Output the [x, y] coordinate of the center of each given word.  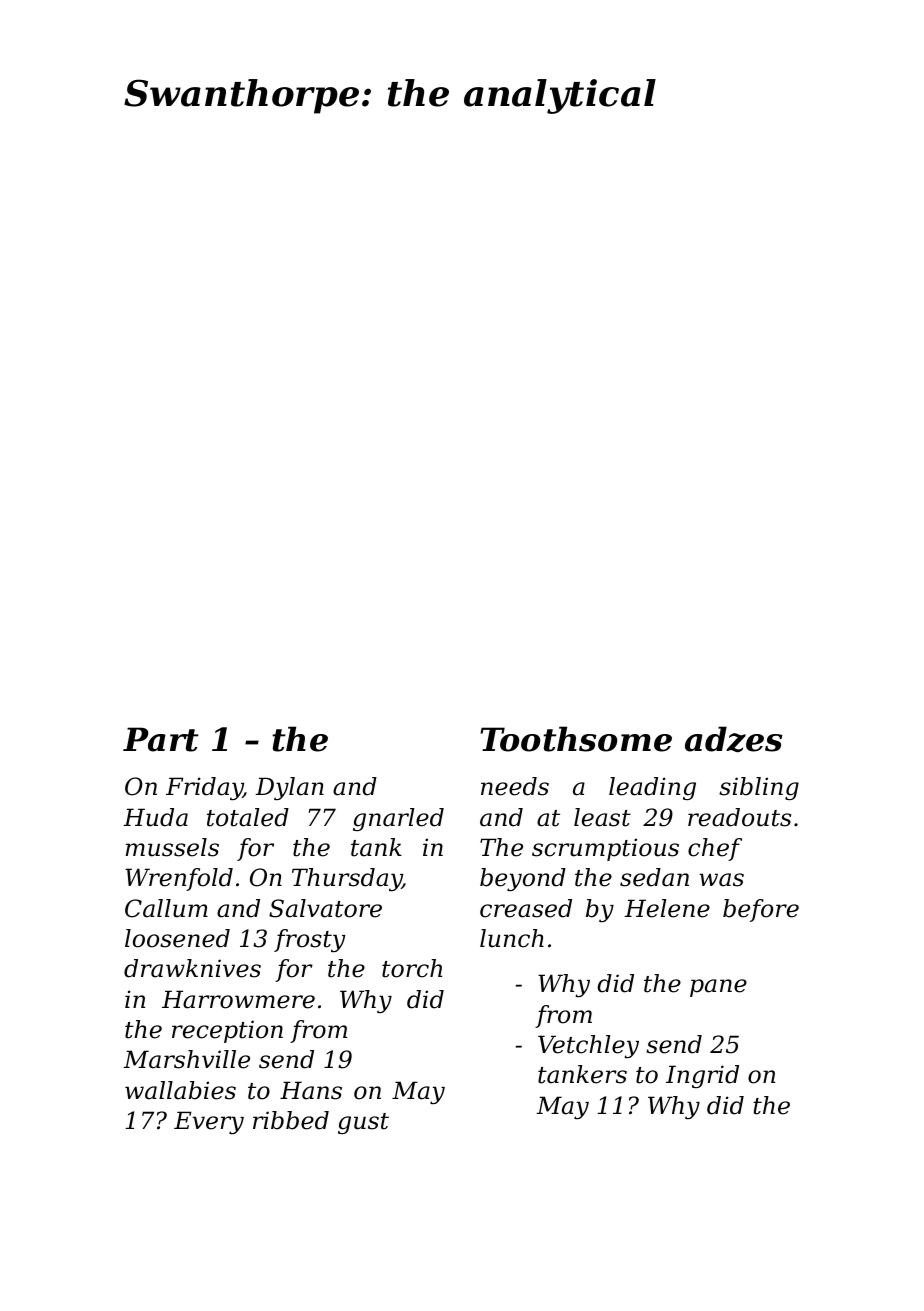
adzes [733, 739]
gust [363, 1123]
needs [515, 786]
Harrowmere [238, 999]
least [602, 817]
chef [715, 849]
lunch [512, 938]
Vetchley [588, 1046]
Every [209, 1122]
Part [160, 739]
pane [718, 988]
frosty [309, 940]
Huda [155, 817]
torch [412, 968]
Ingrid [702, 1076]
